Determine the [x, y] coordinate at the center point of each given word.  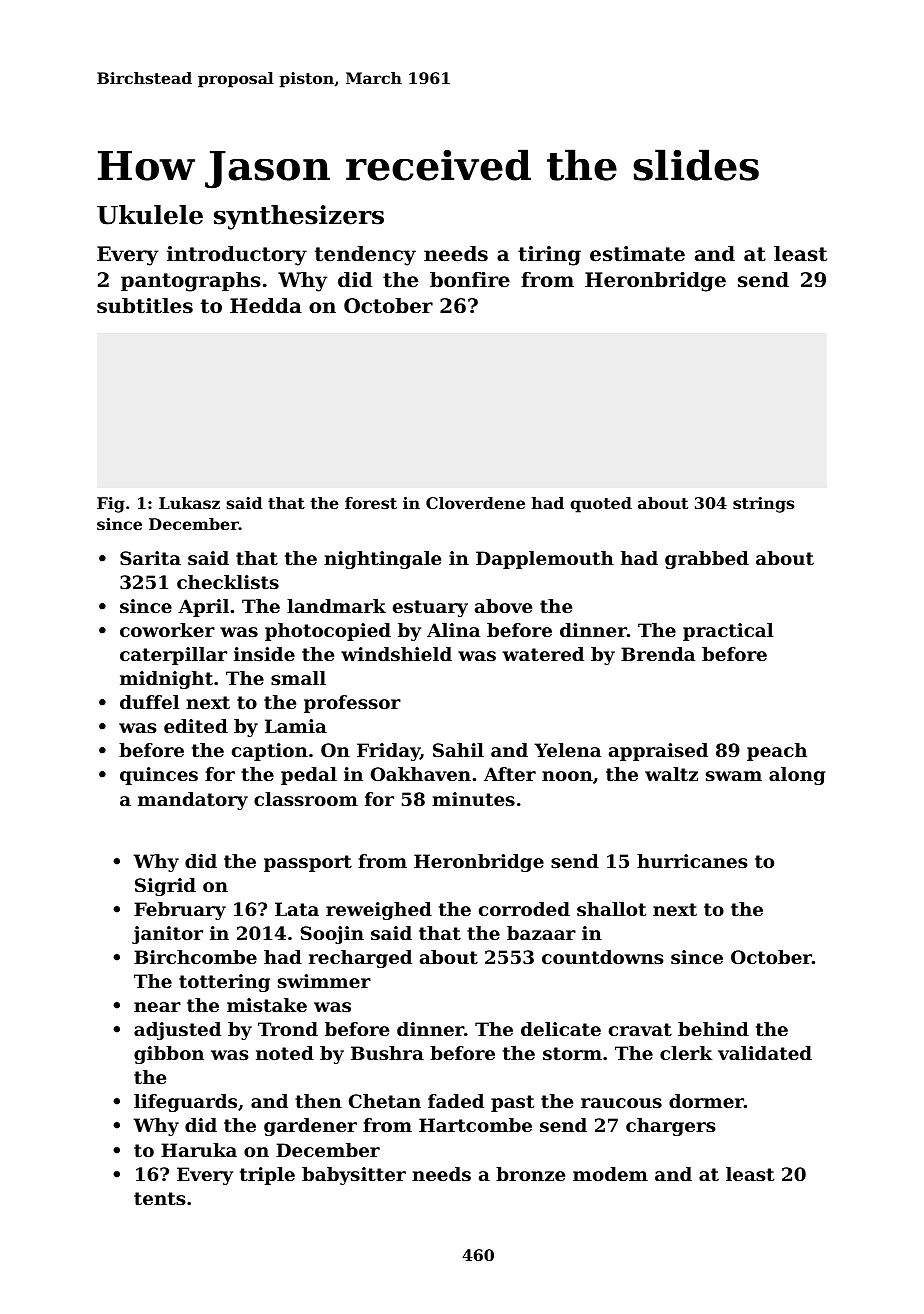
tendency [365, 256]
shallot [611, 909]
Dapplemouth [545, 560]
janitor [167, 935]
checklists [228, 582]
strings [764, 505]
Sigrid [165, 887]
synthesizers [299, 217]
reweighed [379, 911]
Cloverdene [475, 503]
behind [713, 1029]
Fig [111, 505]
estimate [637, 254]
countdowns [603, 957]
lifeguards [185, 1103]
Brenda [658, 654]
